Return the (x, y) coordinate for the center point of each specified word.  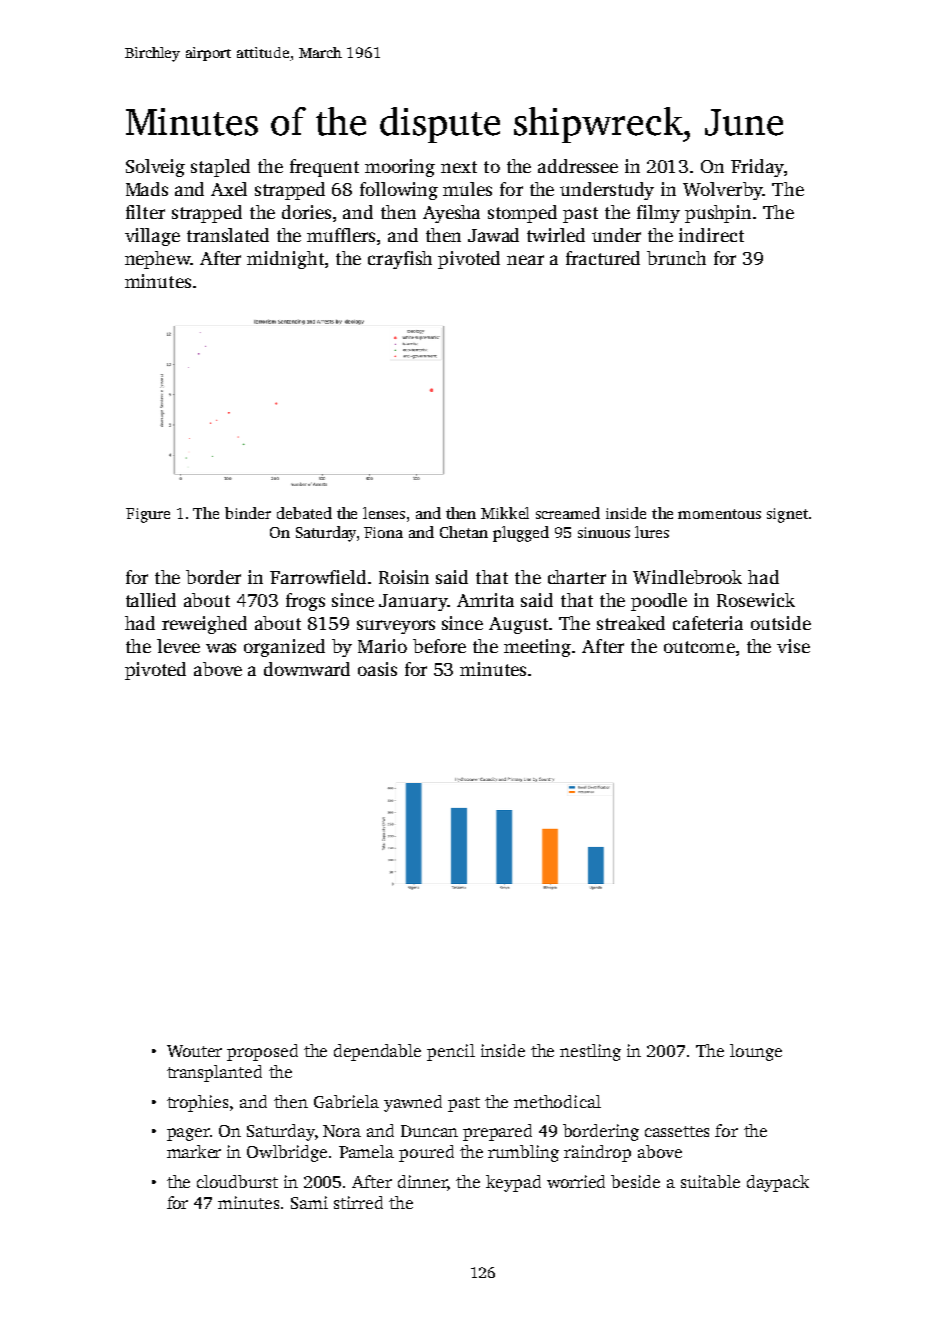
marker (194, 1151)
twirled (556, 235)
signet (787, 515)
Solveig (155, 168)
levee (178, 646)
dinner (422, 1181)
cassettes (677, 1131)
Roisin (404, 577)
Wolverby (723, 191)
